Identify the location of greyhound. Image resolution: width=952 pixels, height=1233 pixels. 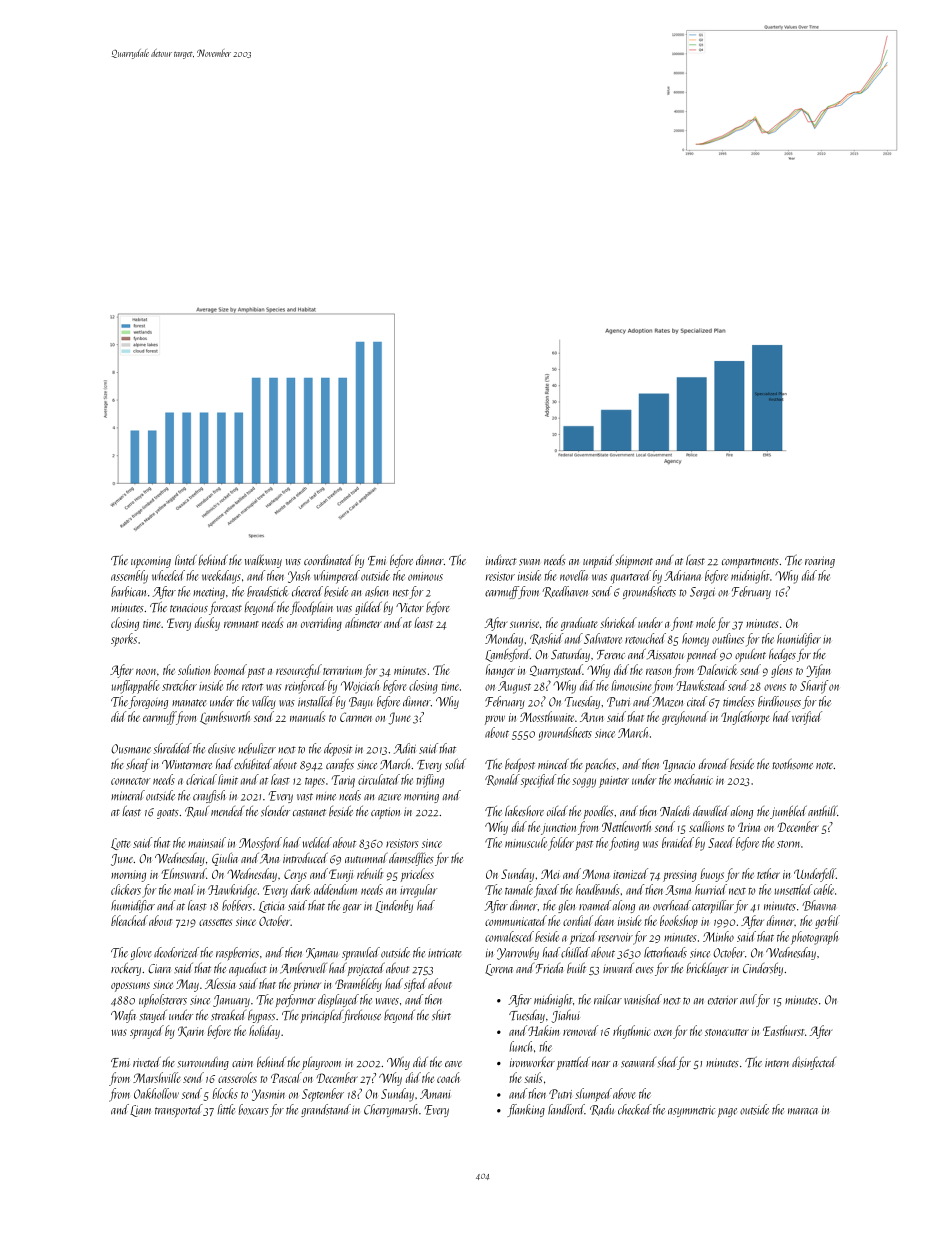
(685, 718).
